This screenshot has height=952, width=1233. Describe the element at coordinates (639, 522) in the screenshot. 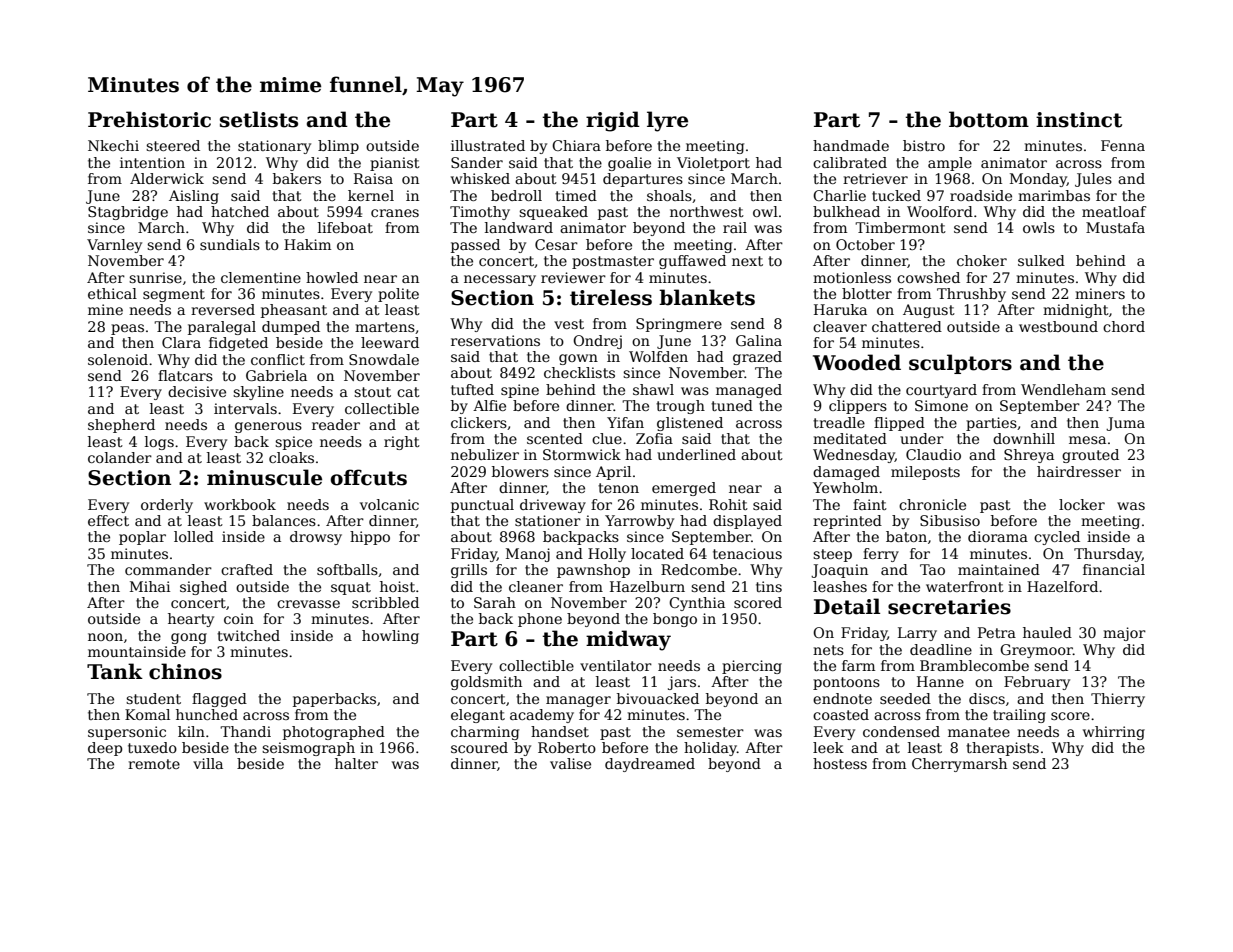

I see `Yarrowby` at that location.
